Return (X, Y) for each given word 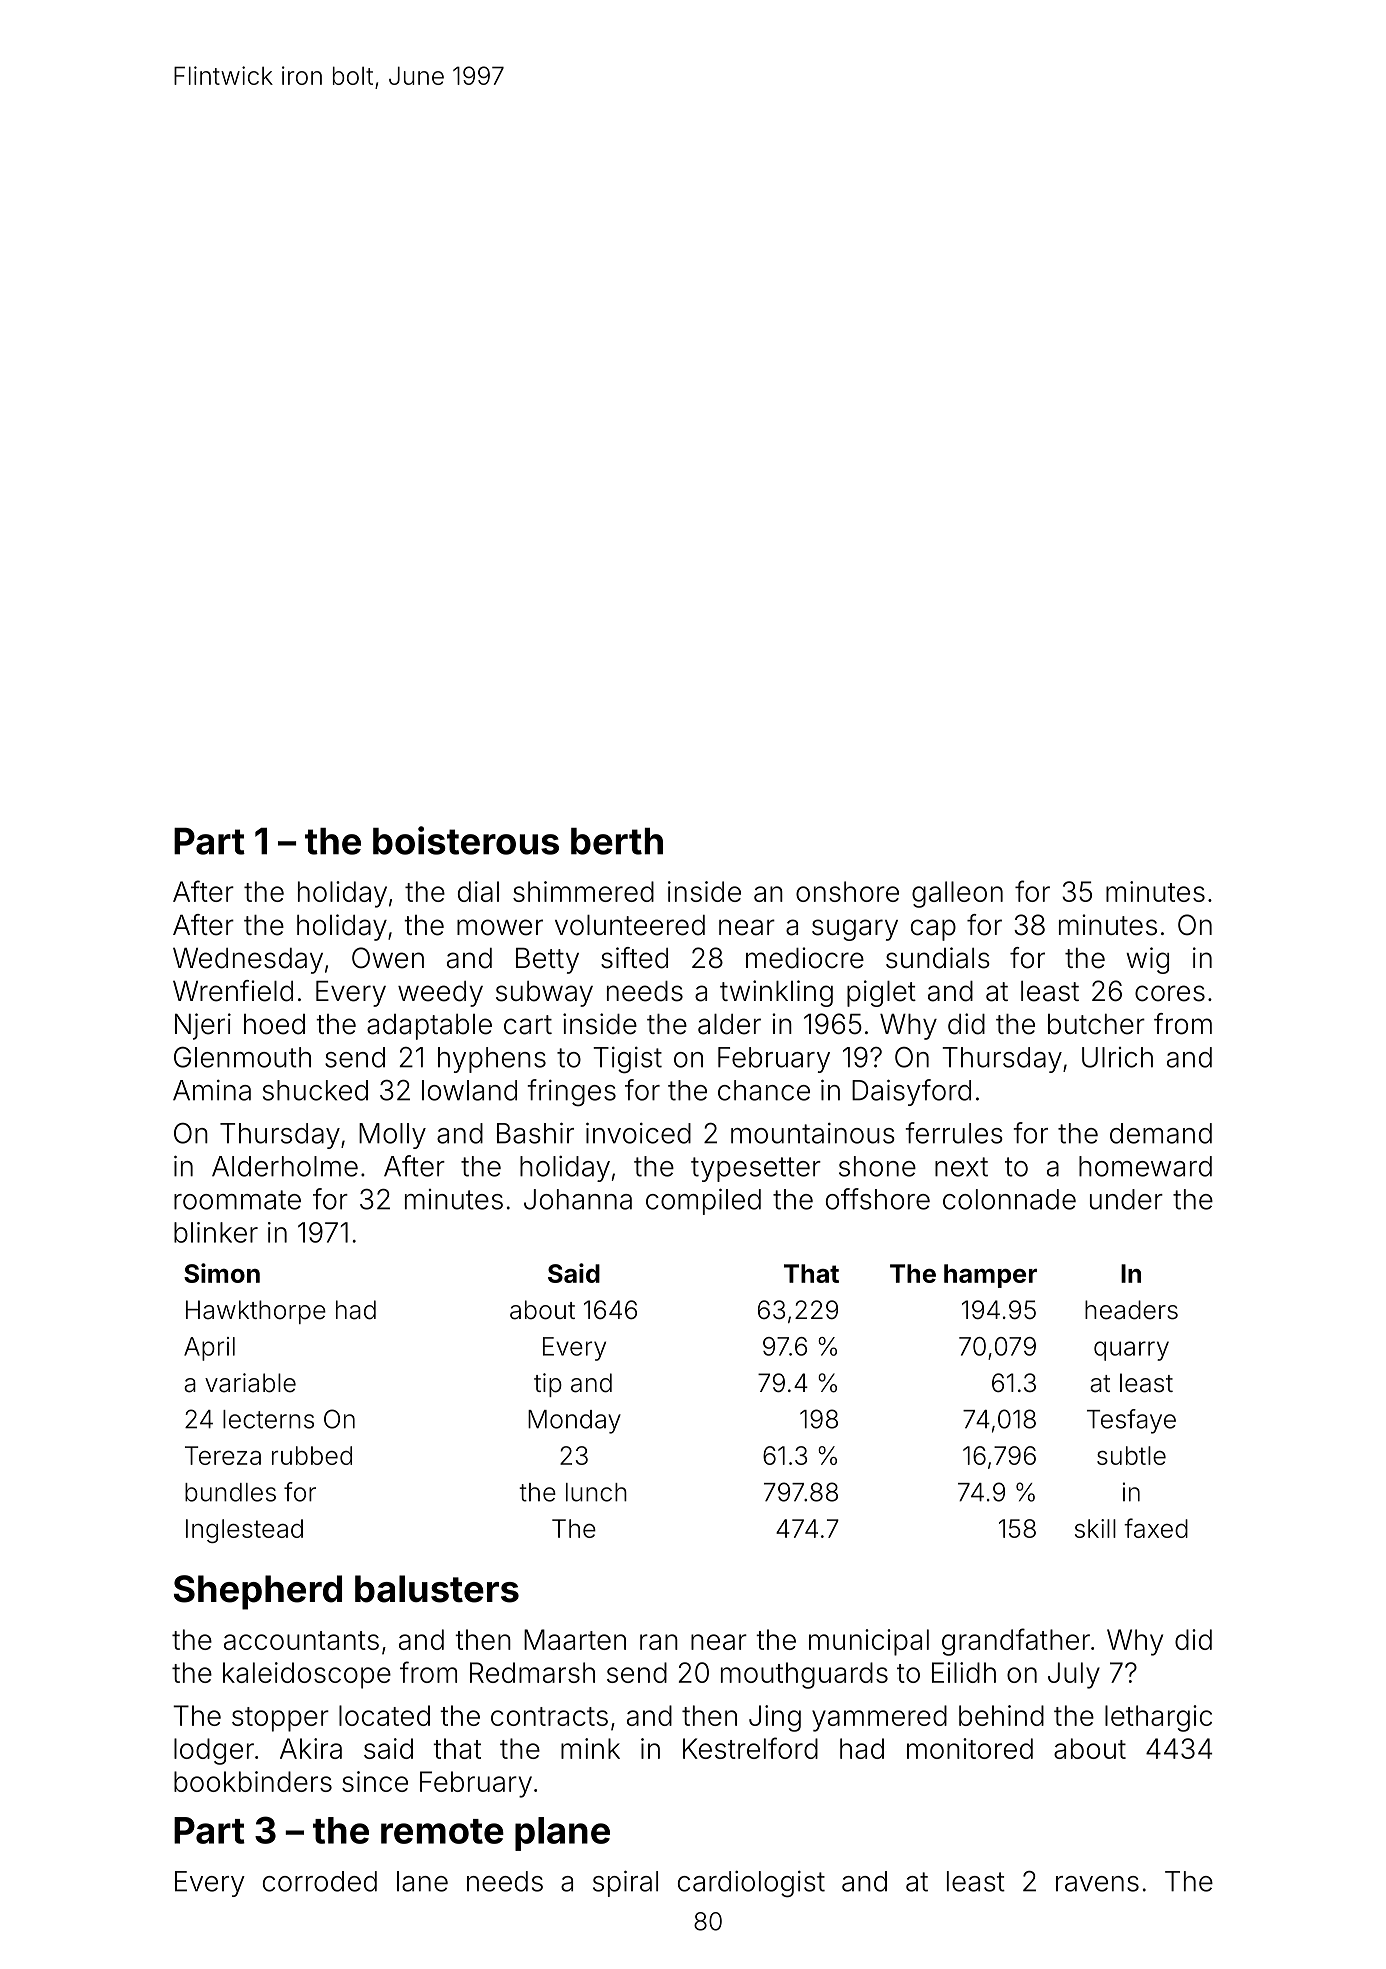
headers (1131, 1310)
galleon (957, 894)
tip (548, 1385)
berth (617, 841)
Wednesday (248, 961)
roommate (237, 1200)
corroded (320, 1881)
